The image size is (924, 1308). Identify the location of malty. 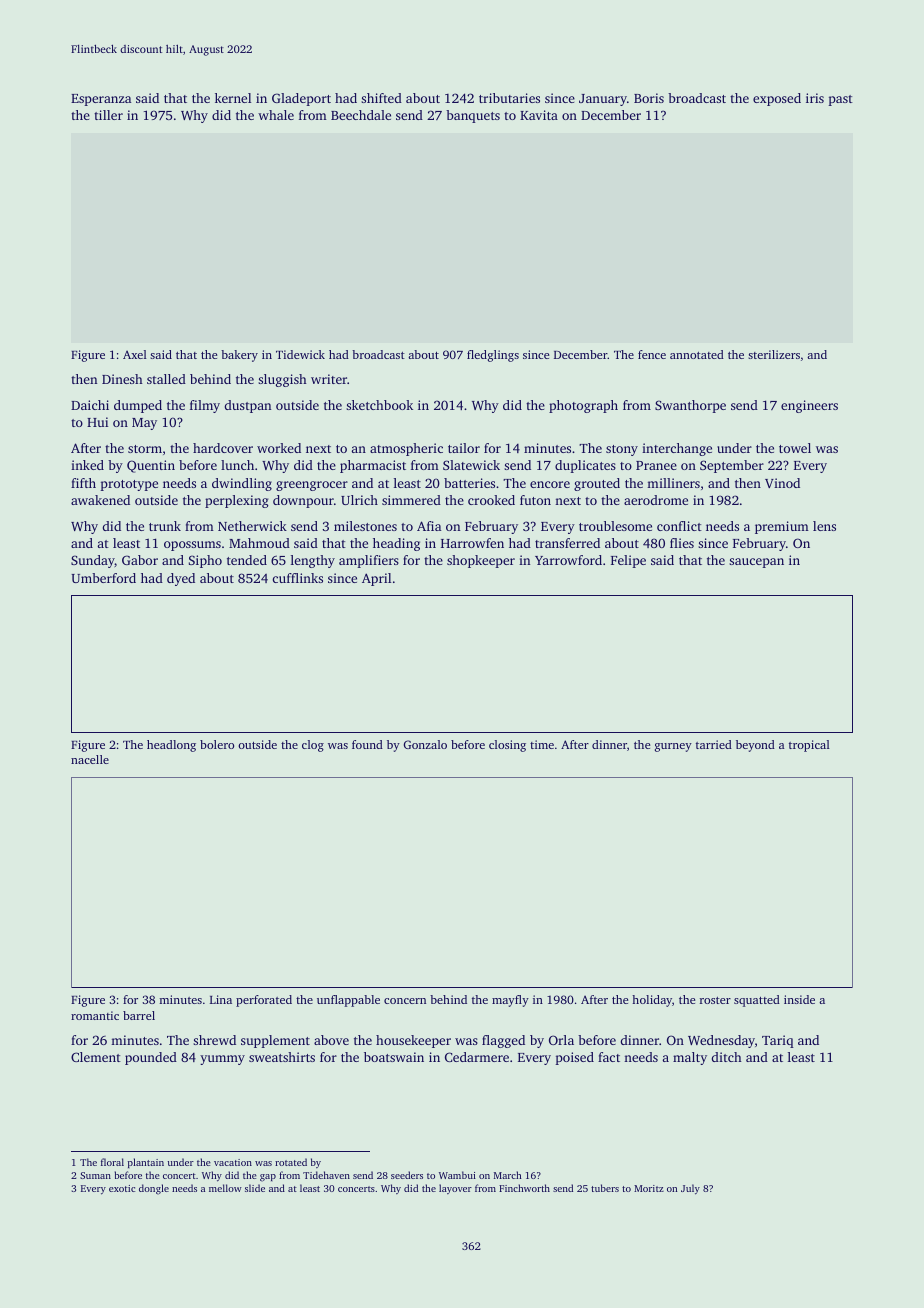
(690, 1058).
